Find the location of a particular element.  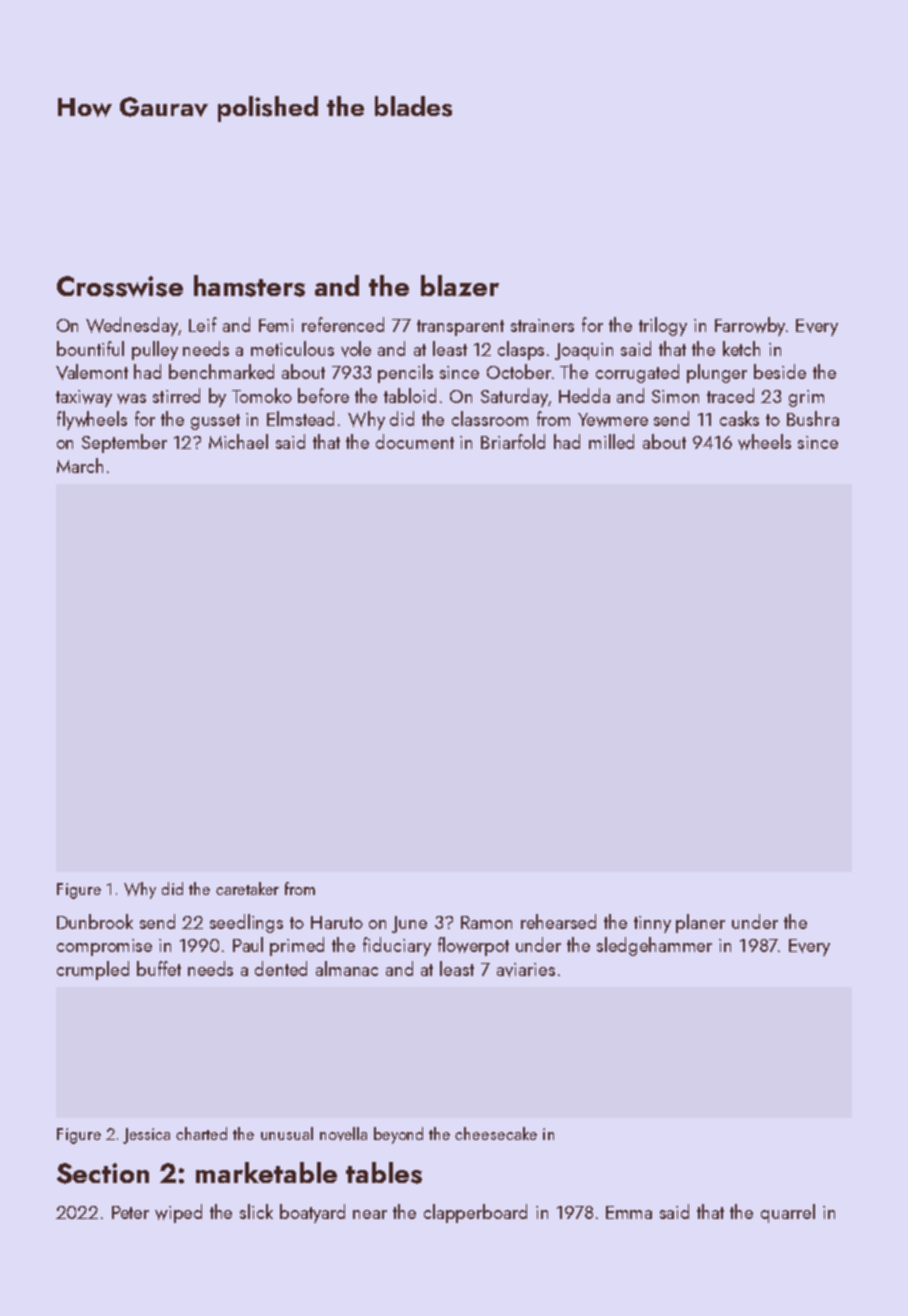

tinny is located at coordinates (652, 924).
